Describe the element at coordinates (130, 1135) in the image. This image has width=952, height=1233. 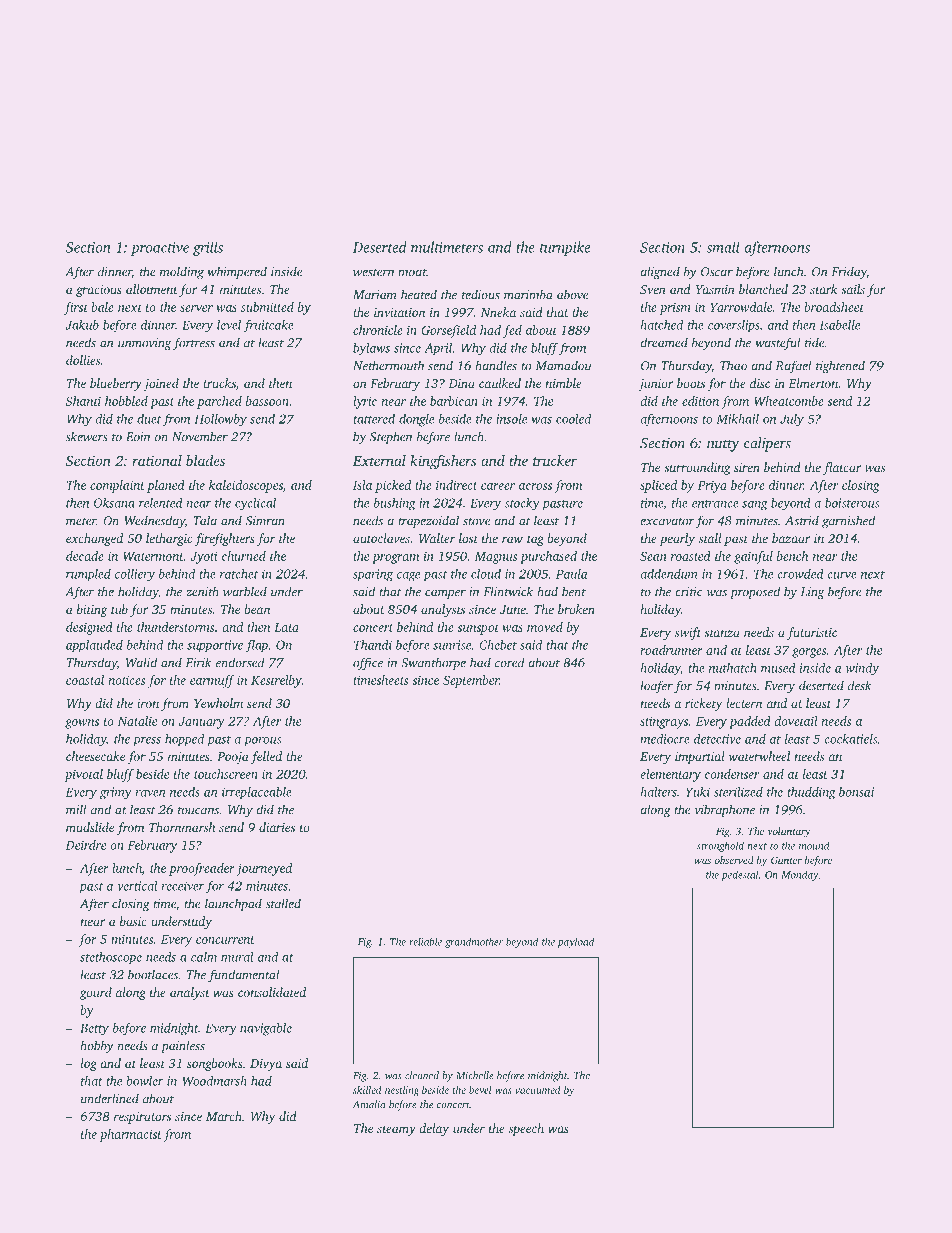
I see `pharmacist` at that location.
